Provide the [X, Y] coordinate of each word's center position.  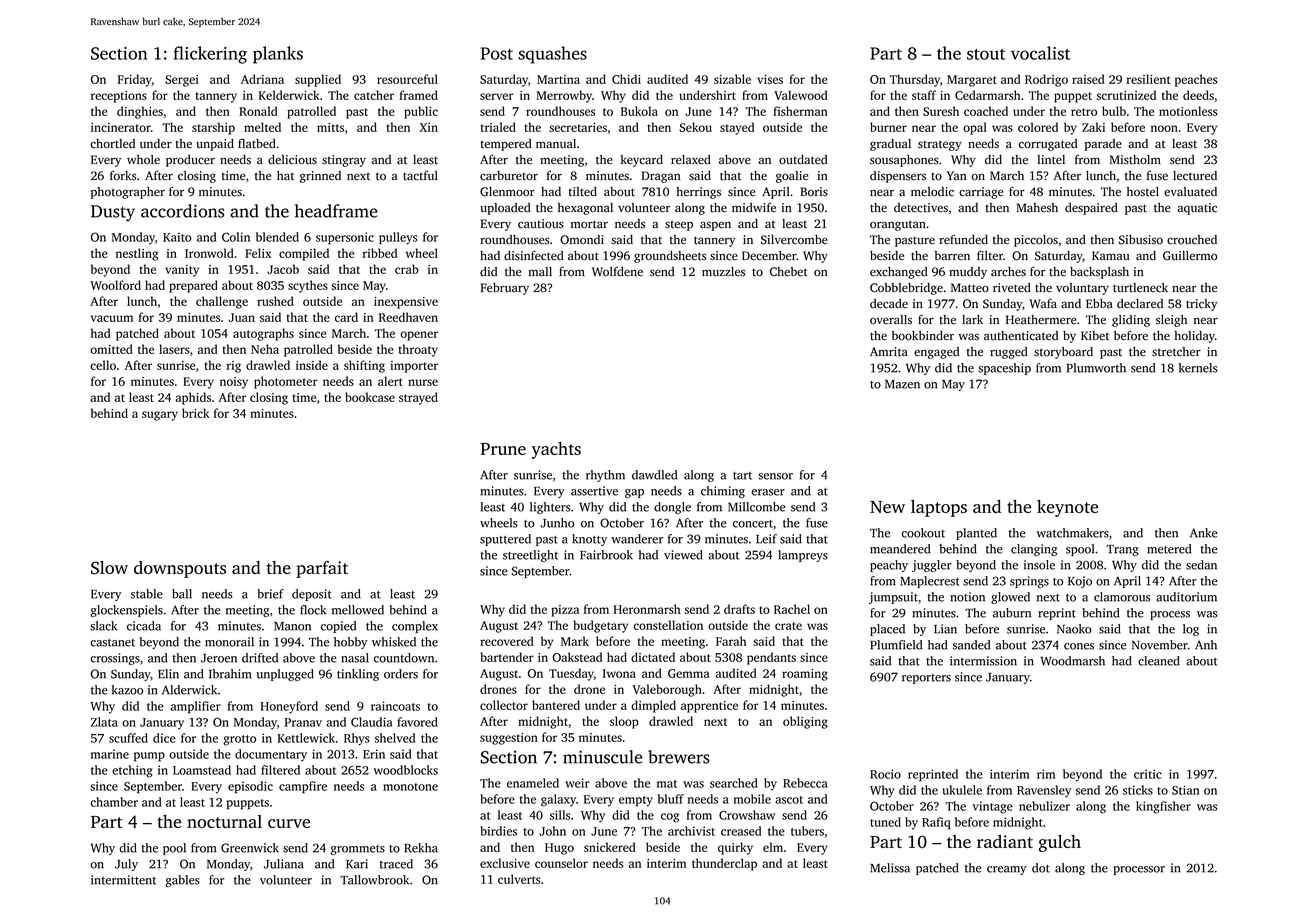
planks [278, 55]
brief [270, 594]
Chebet [788, 272]
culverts [519, 879]
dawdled [654, 475]
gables [182, 881]
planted [976, 534]
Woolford [115, 285]
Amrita [889, 351]
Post [497, 53]
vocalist [1040, 53]
